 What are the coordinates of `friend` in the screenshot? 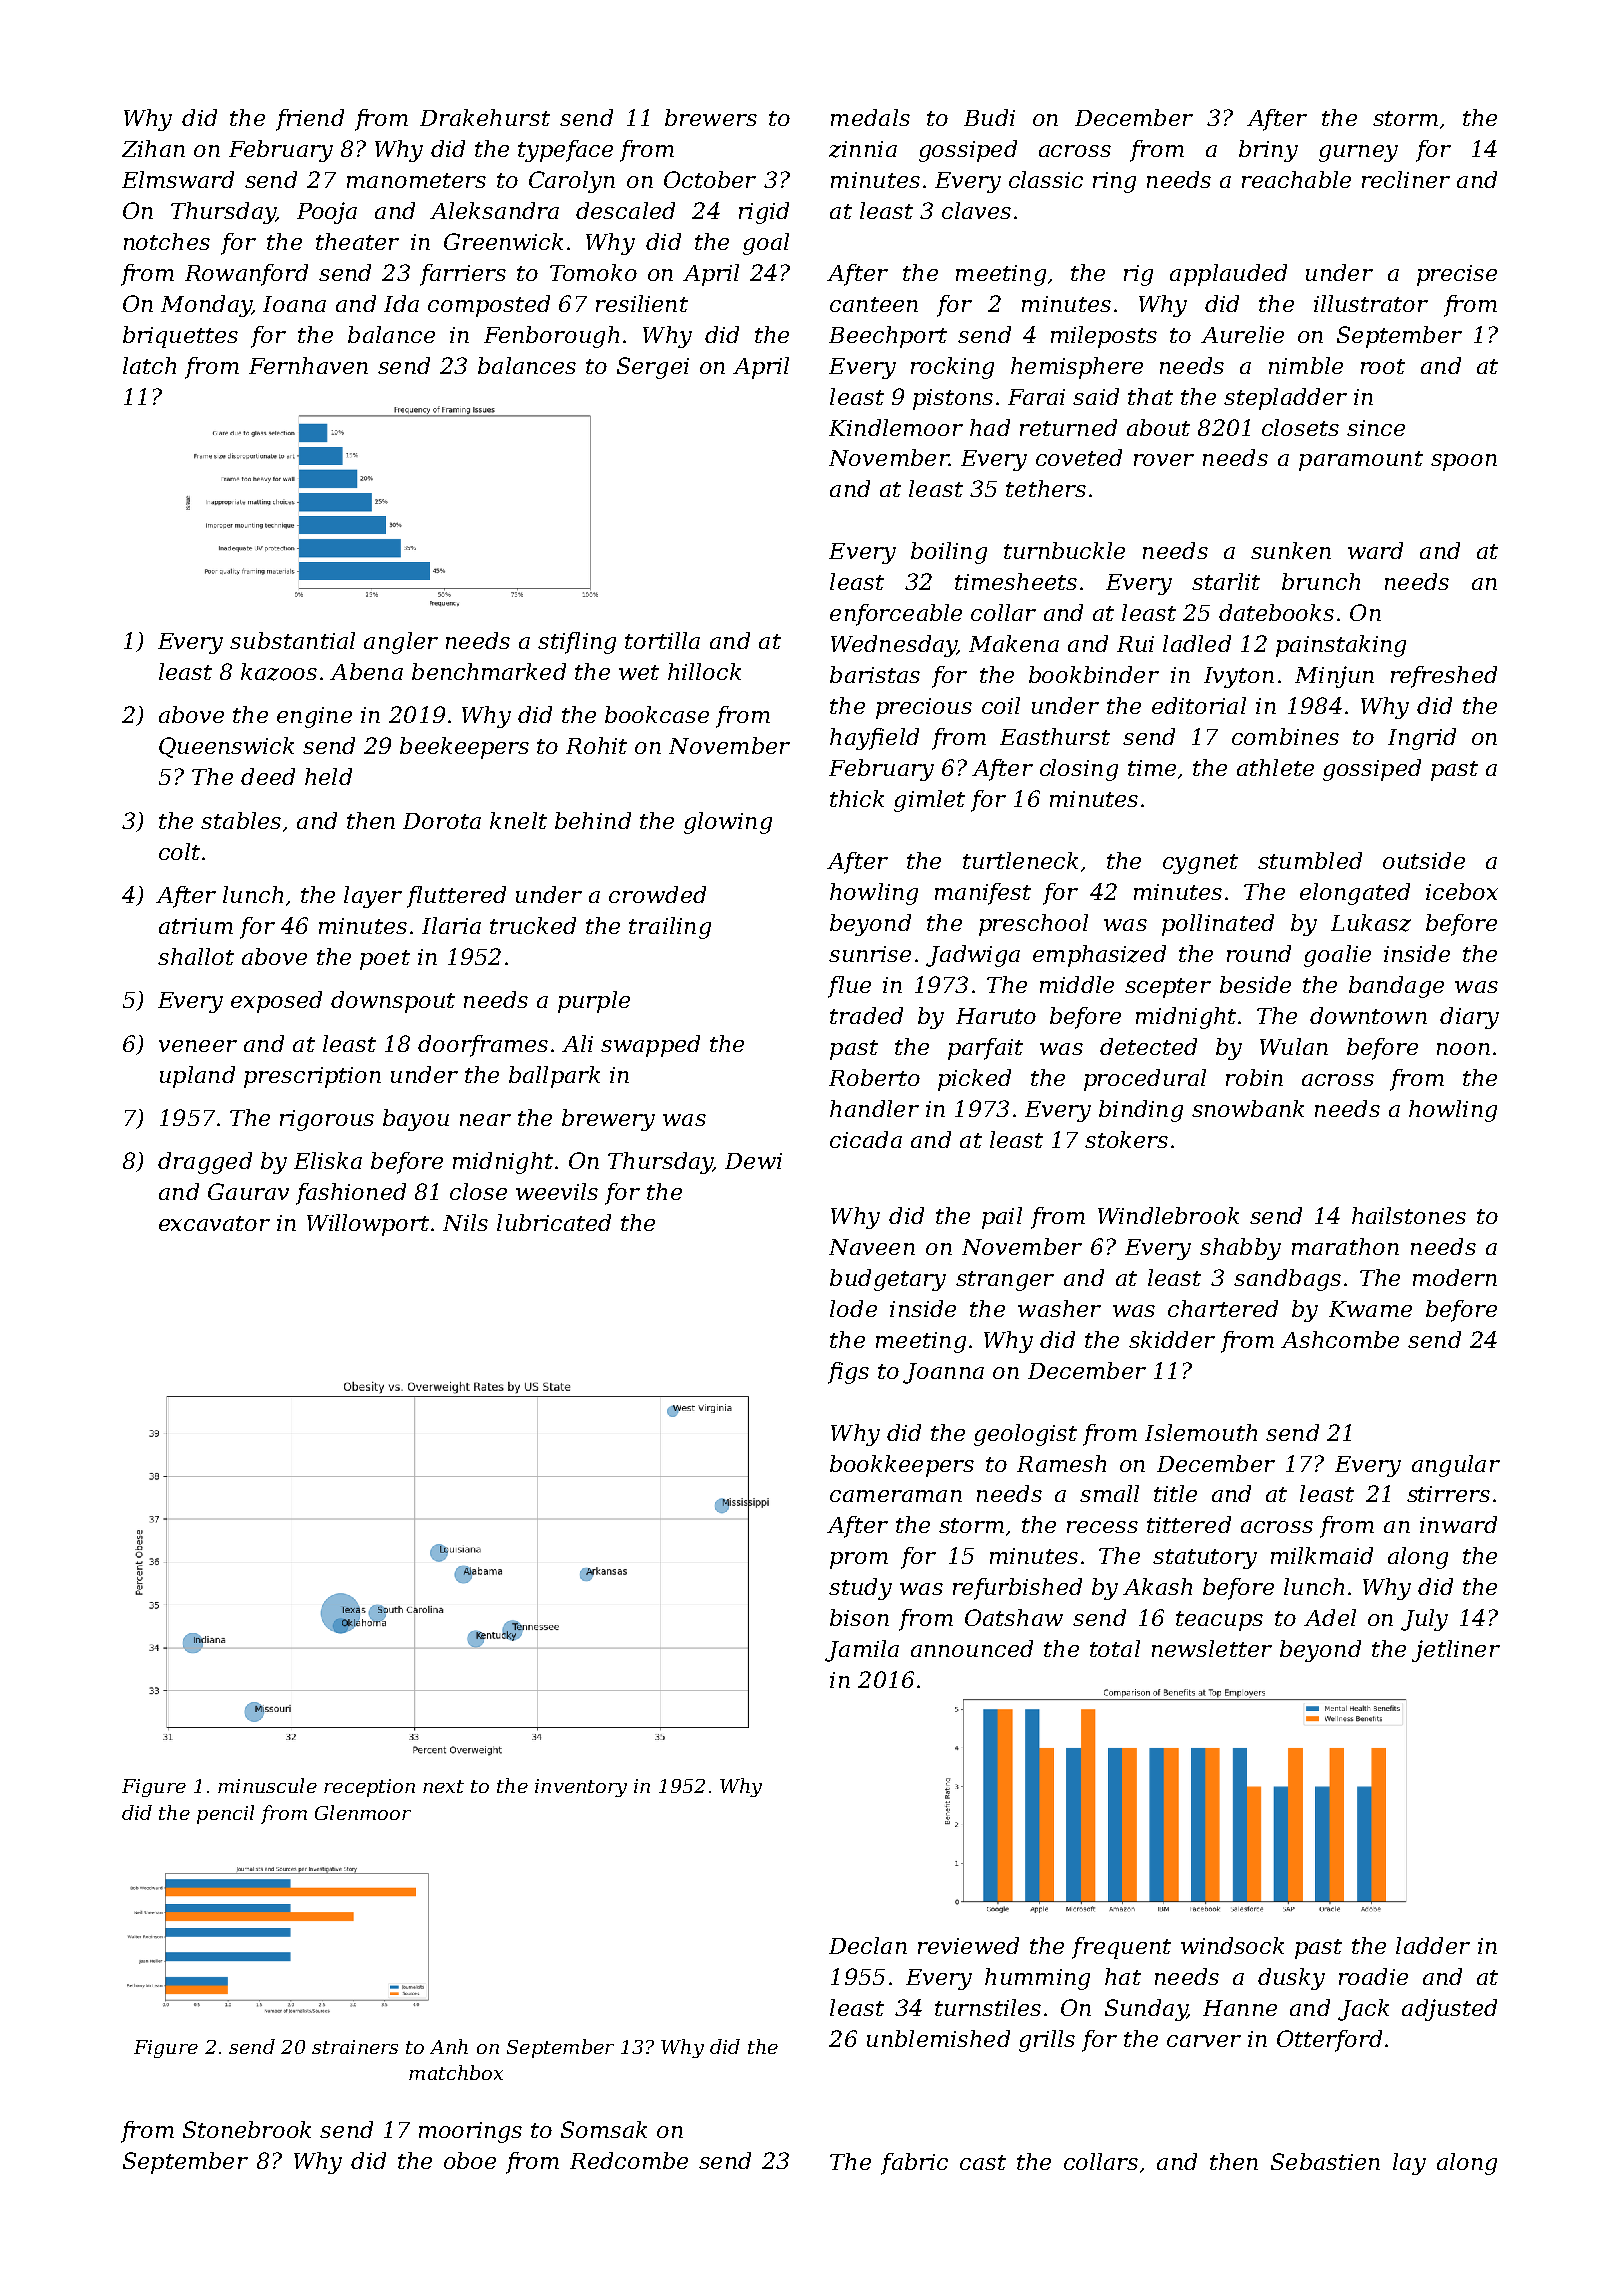 It's located at (310, 120).
